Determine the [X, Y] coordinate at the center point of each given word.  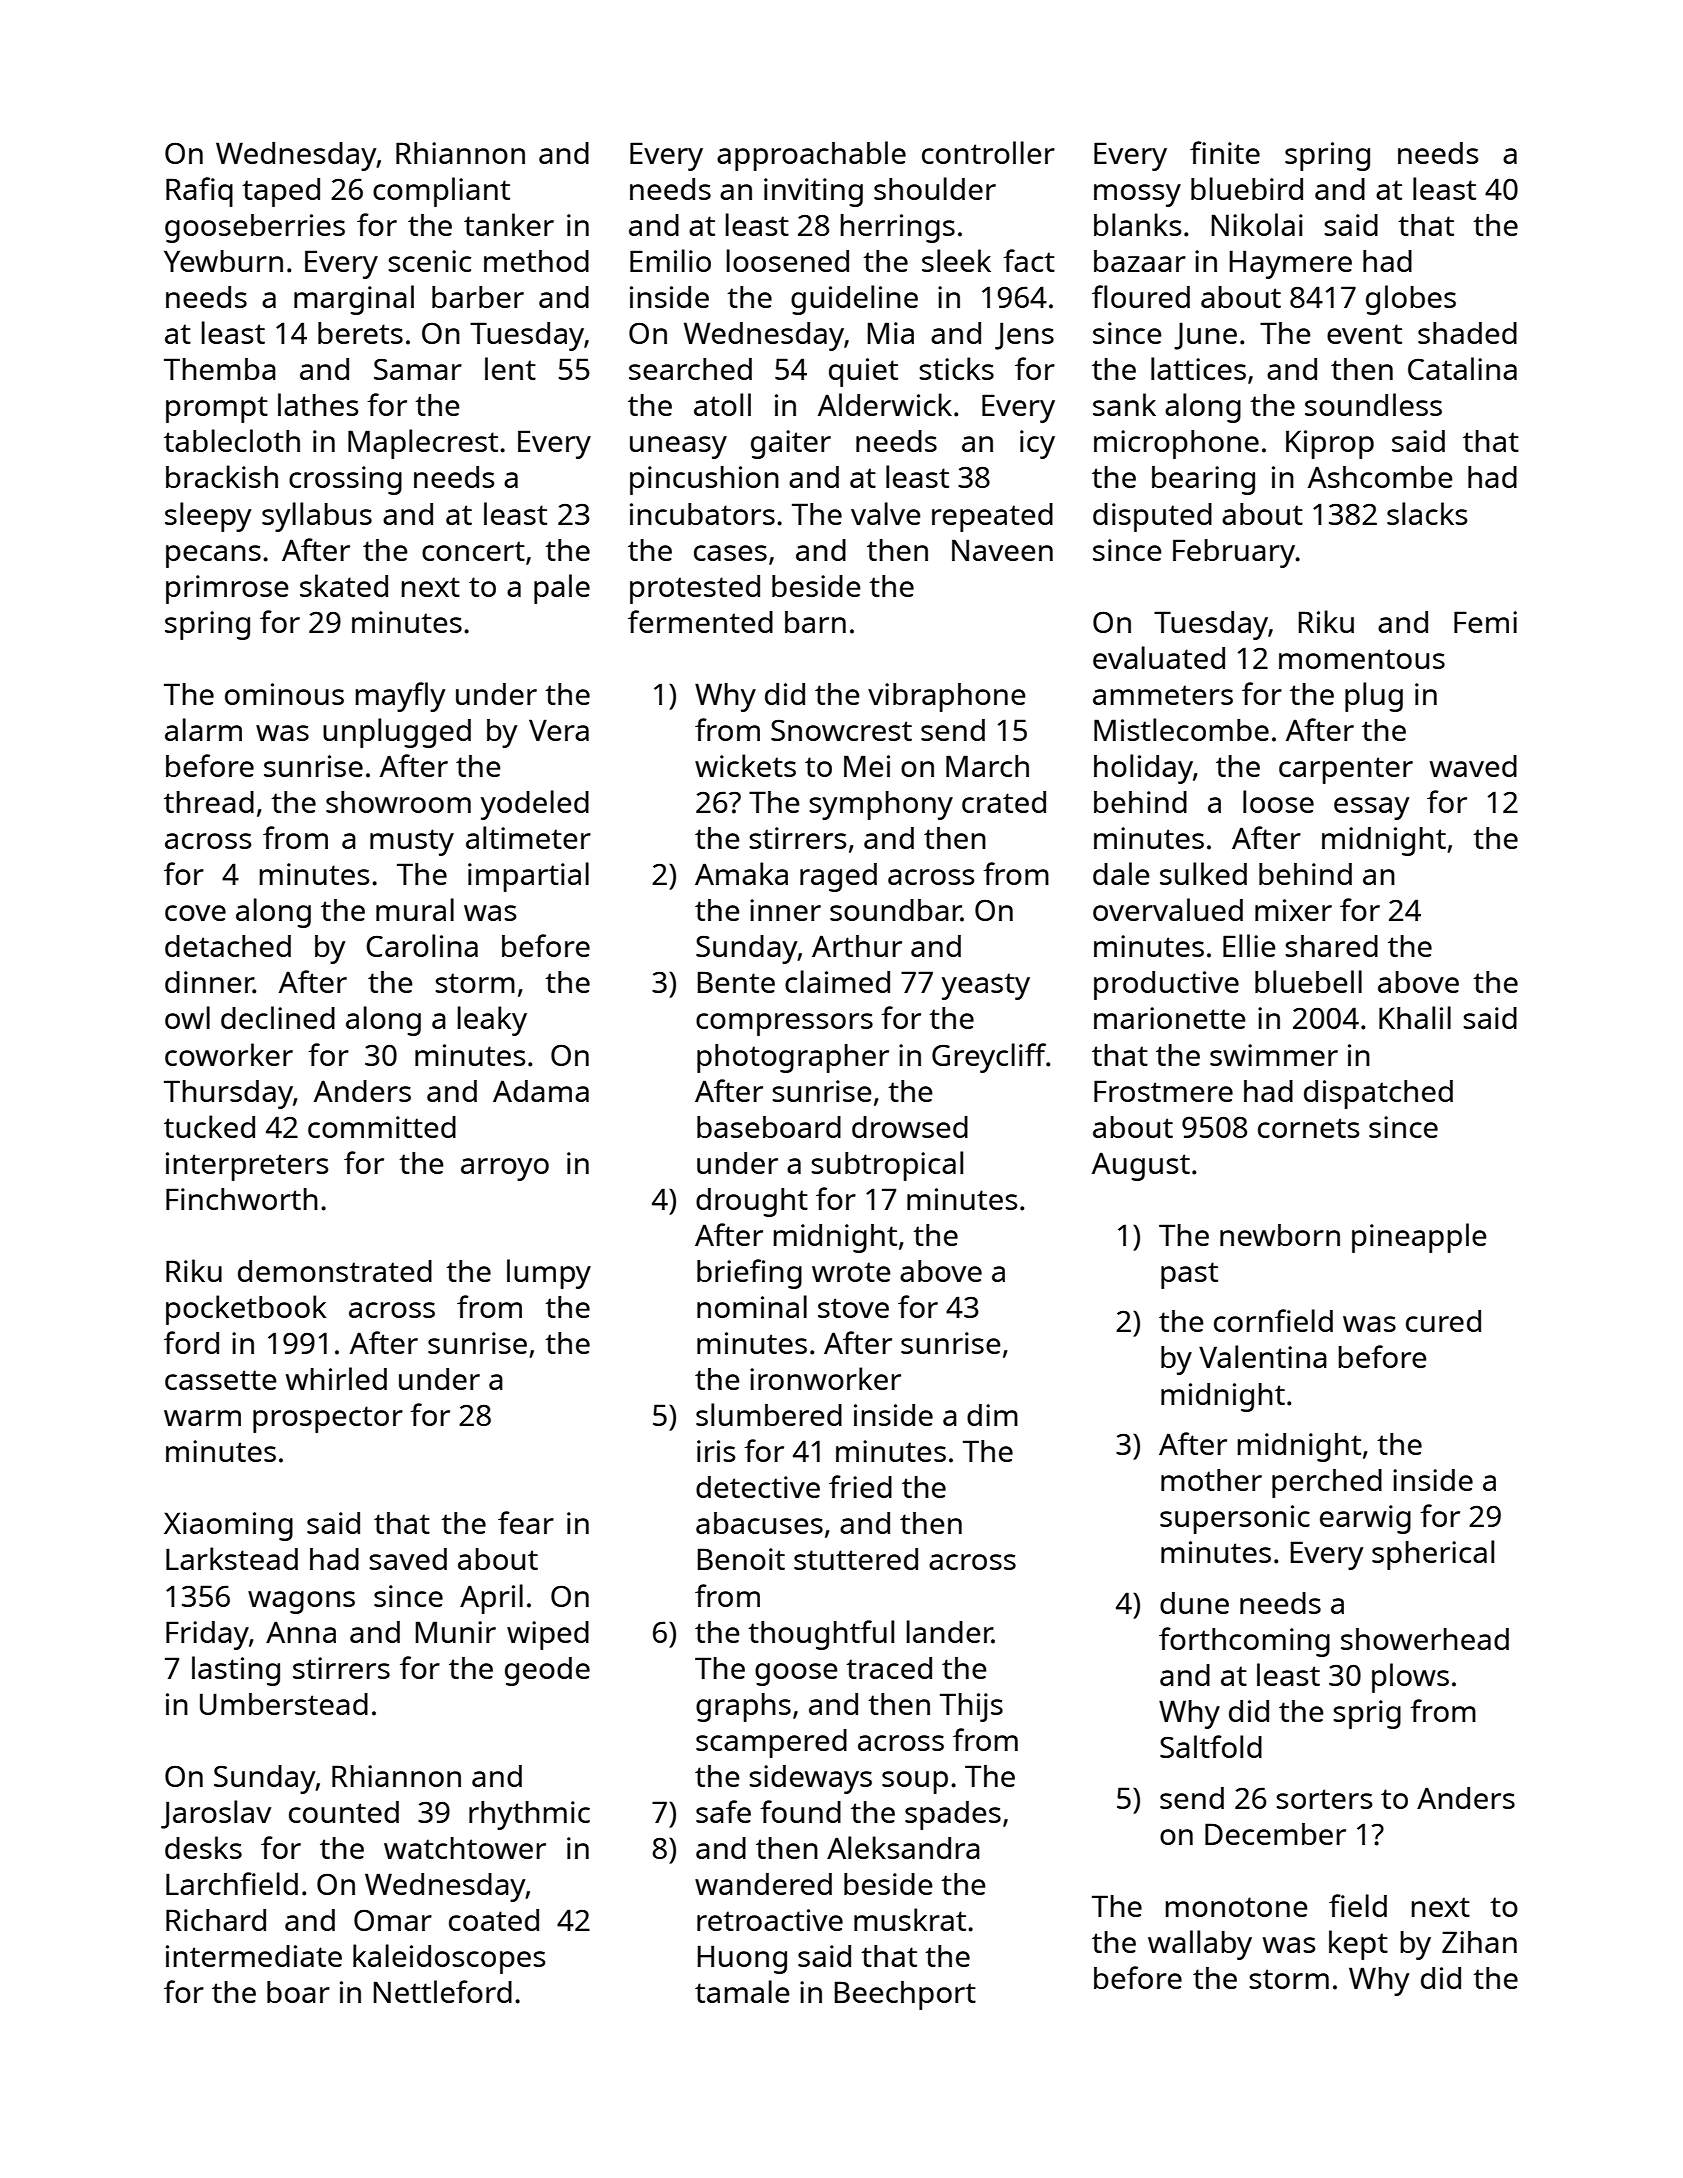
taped [281, 192]
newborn [1280, 1235]
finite [1225, 152]
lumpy [549, 1274]
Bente [736, 982]
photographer [793, 1058]
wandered [763, 1884]
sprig [1367, 1714]
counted [344, 1812]
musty [412, 842]
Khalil [1415, 1017]
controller [988, 152]
